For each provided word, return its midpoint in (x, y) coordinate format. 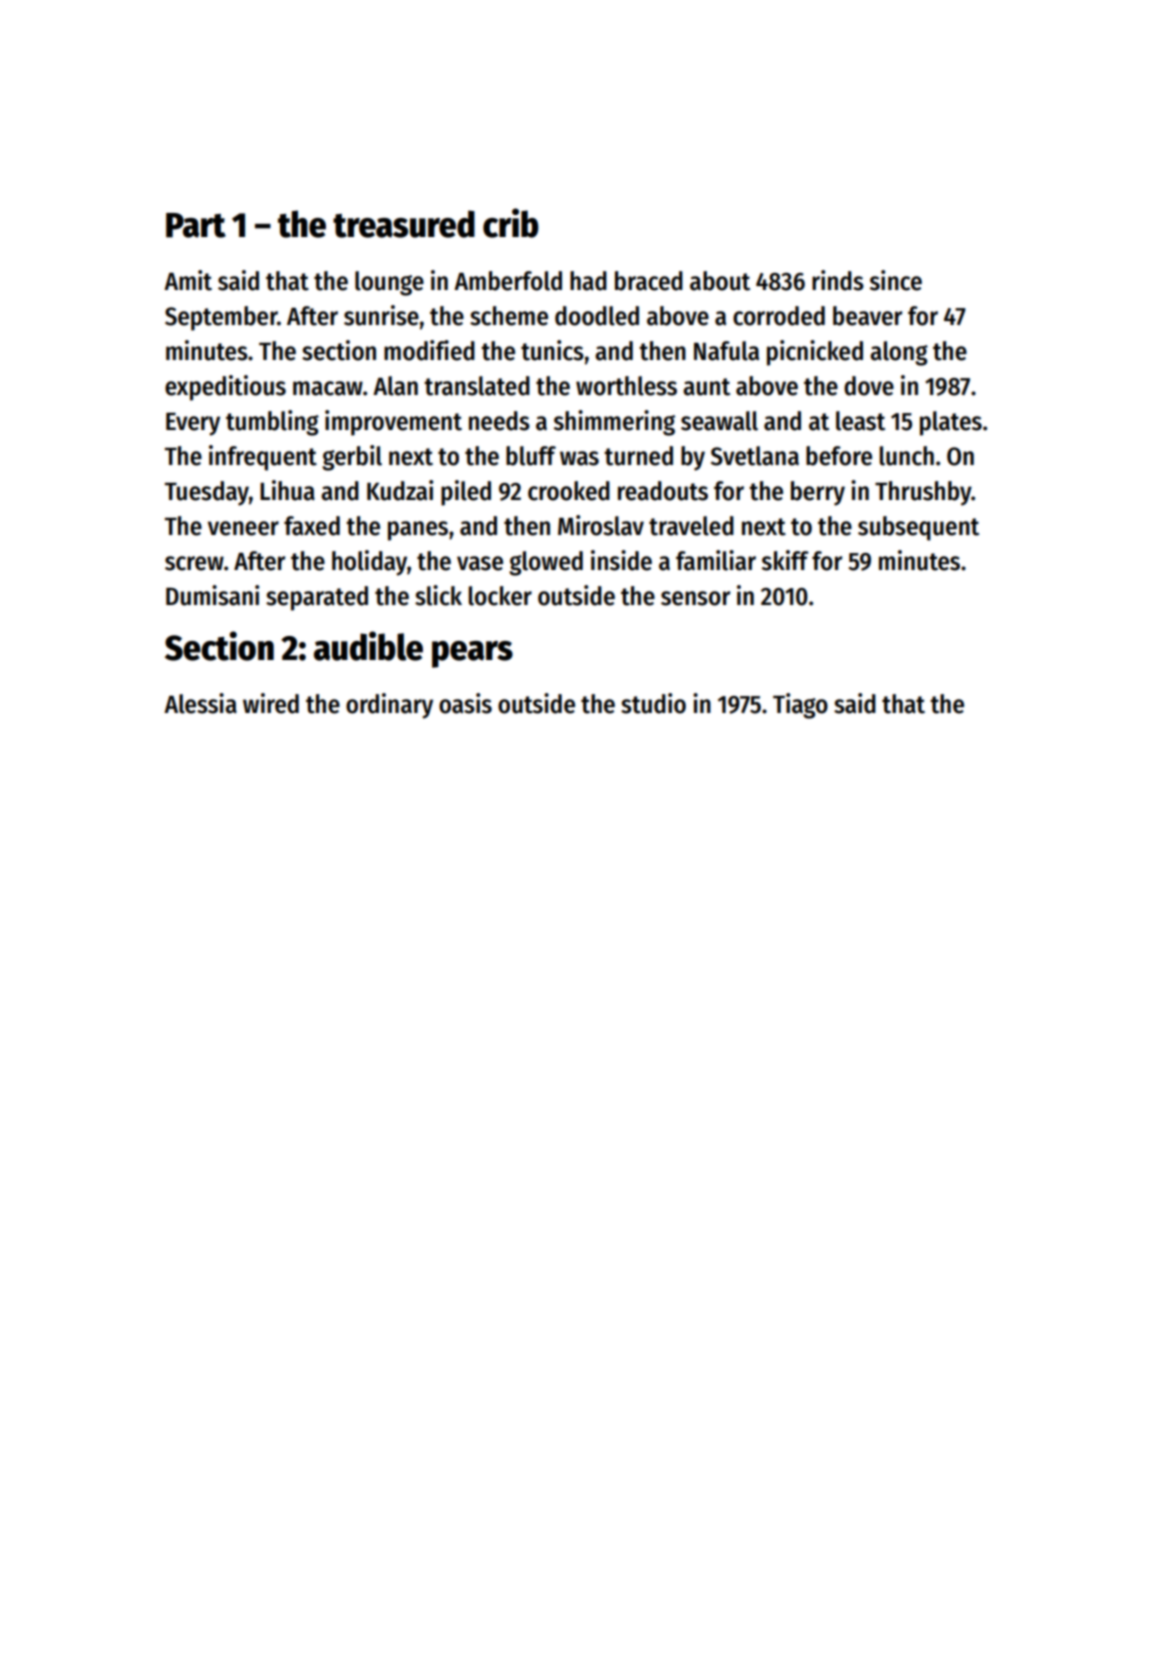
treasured (404, 224)
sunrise (381, 315)
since (896, 280)
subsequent (918, 528)
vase (480, 563)
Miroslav (601, 525)
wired (271, 703)
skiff (785, 560)
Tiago (800, 706)
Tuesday (207, 493)
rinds (838, 280)
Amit (188, 280)
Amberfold (508, 281)
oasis (465, 703)
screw (194, 563)
